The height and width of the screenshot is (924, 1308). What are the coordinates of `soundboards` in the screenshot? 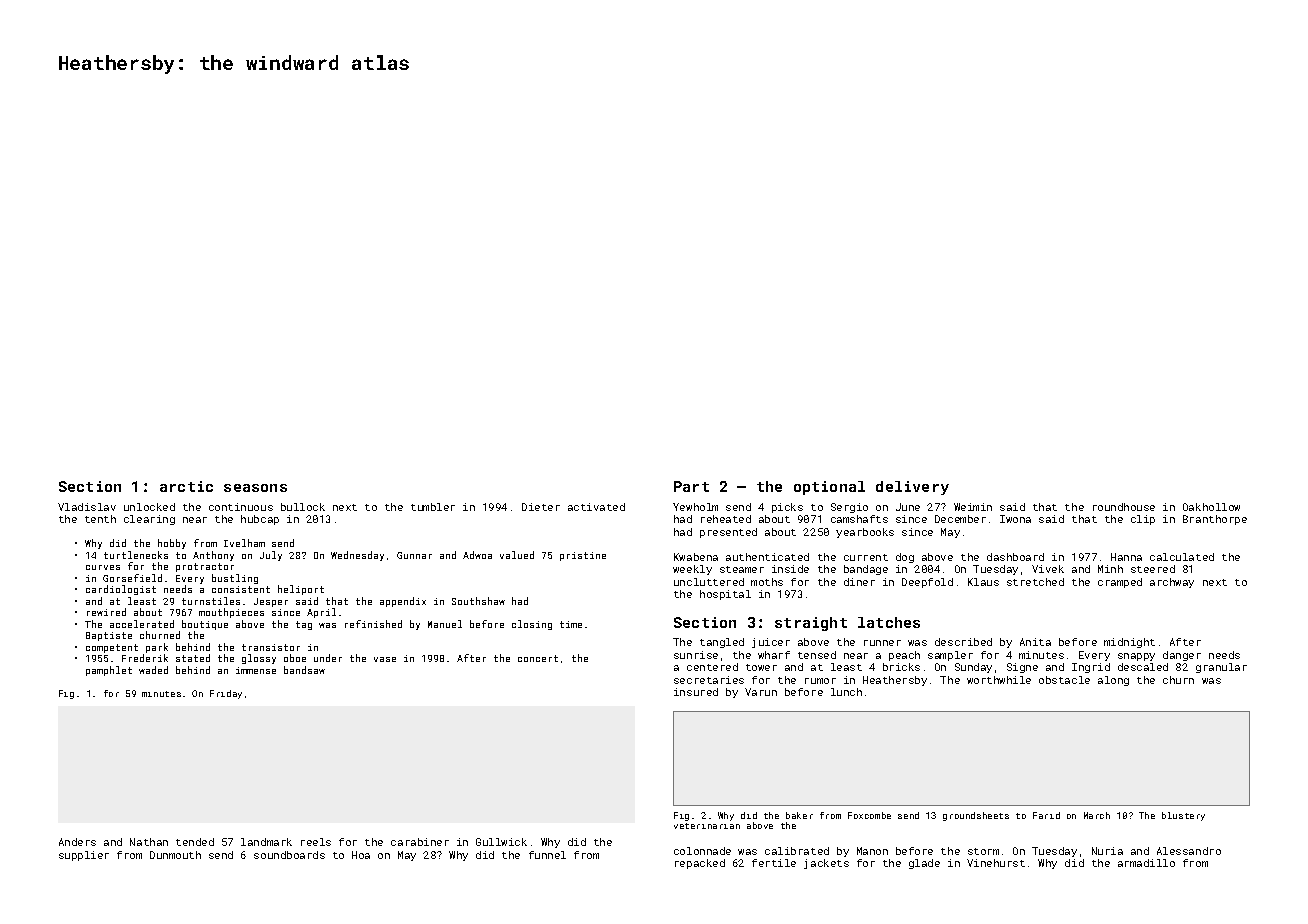 It's located at (289, 855).
